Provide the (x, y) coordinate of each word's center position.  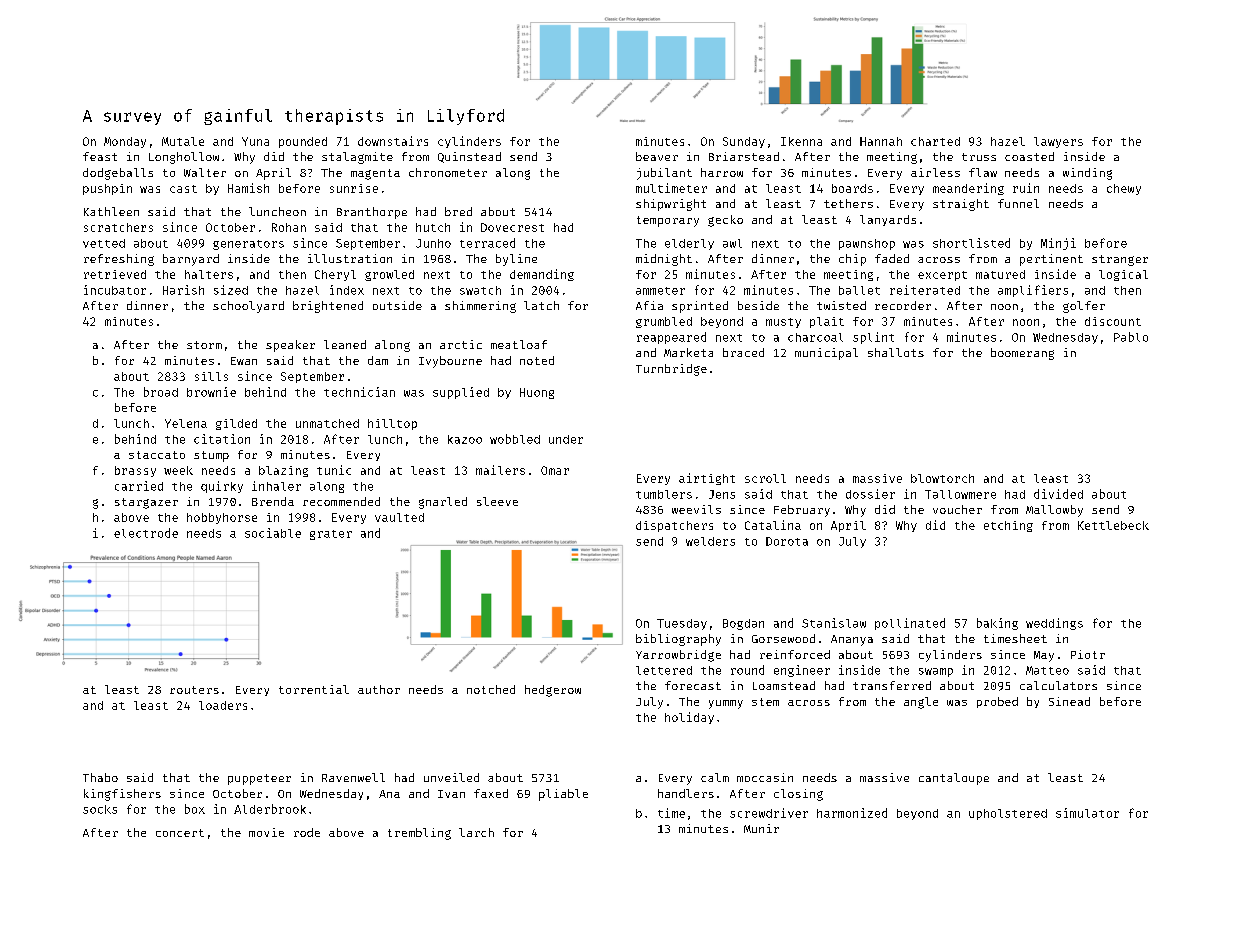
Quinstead (469, 157)
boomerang (1022, 354)
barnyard (191, 260)
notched (491, 689)
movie (266, 832)
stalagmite (357, 158)
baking (997, 624)
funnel (1018, 203)
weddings (1054, 624)
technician (359, 392)
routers (194, 690)
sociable (273, 533)
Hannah (881, 141)
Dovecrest (512, 227)
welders (710, 541)
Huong (537, 393)
